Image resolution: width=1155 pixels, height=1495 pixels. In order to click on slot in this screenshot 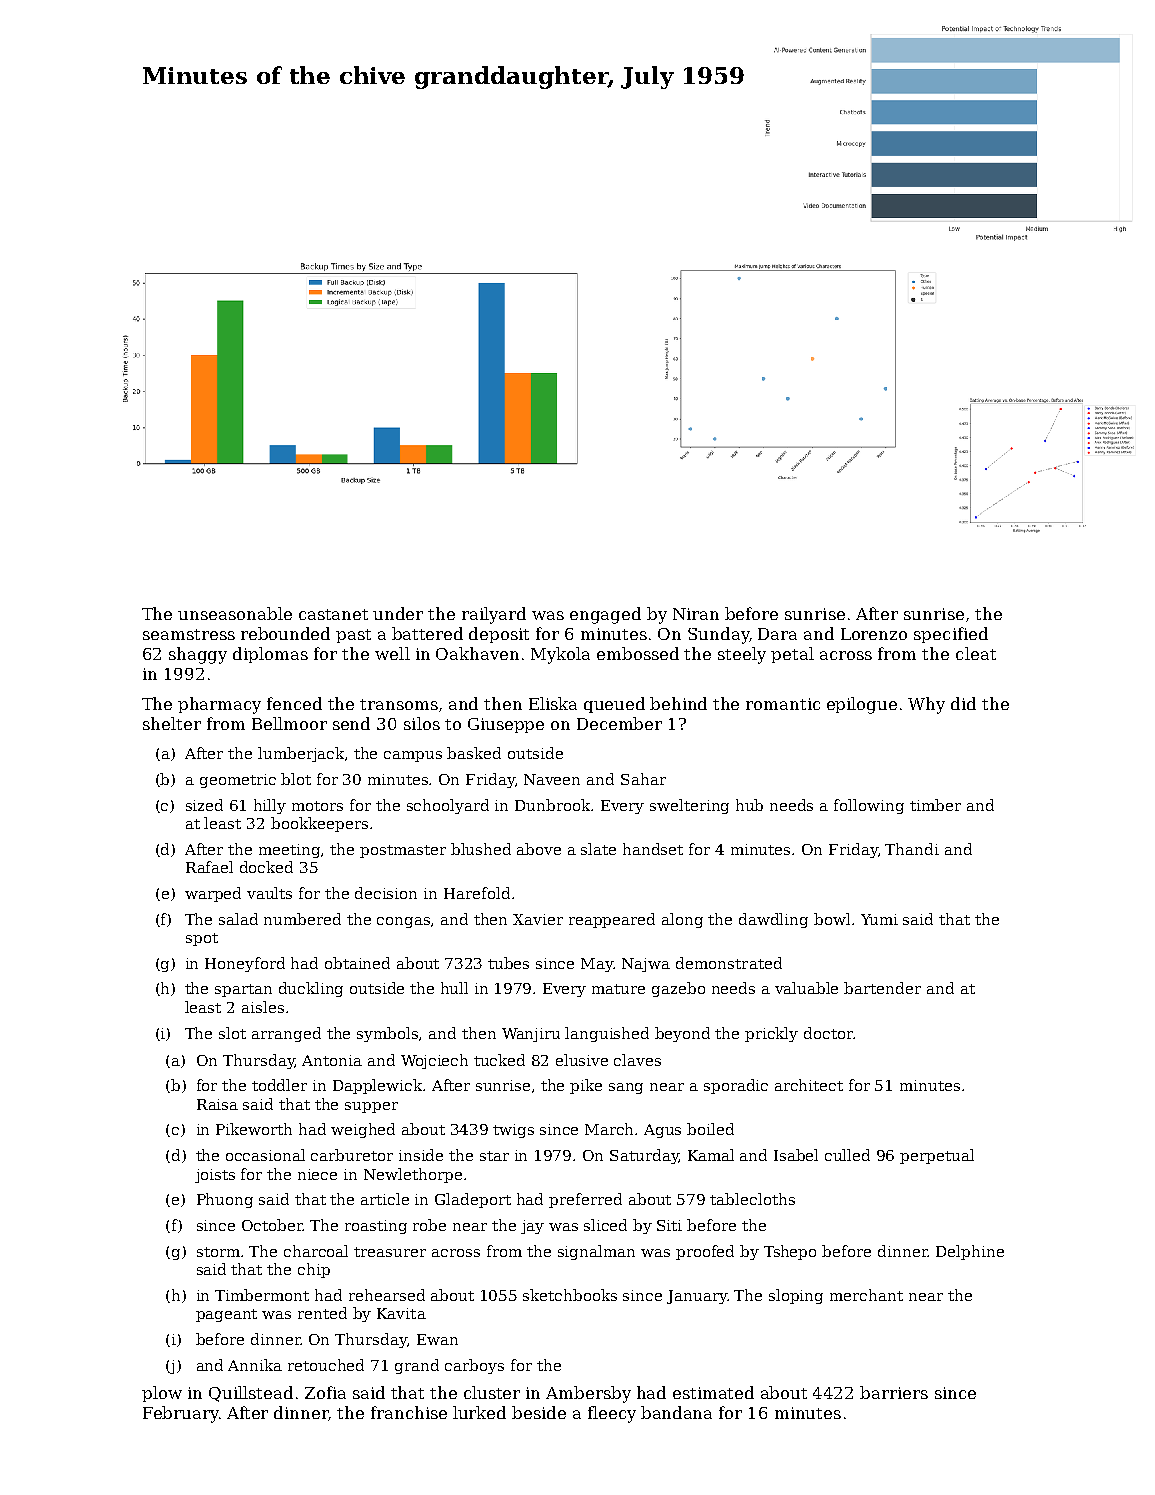, I will do `click(232, 1033)`.
